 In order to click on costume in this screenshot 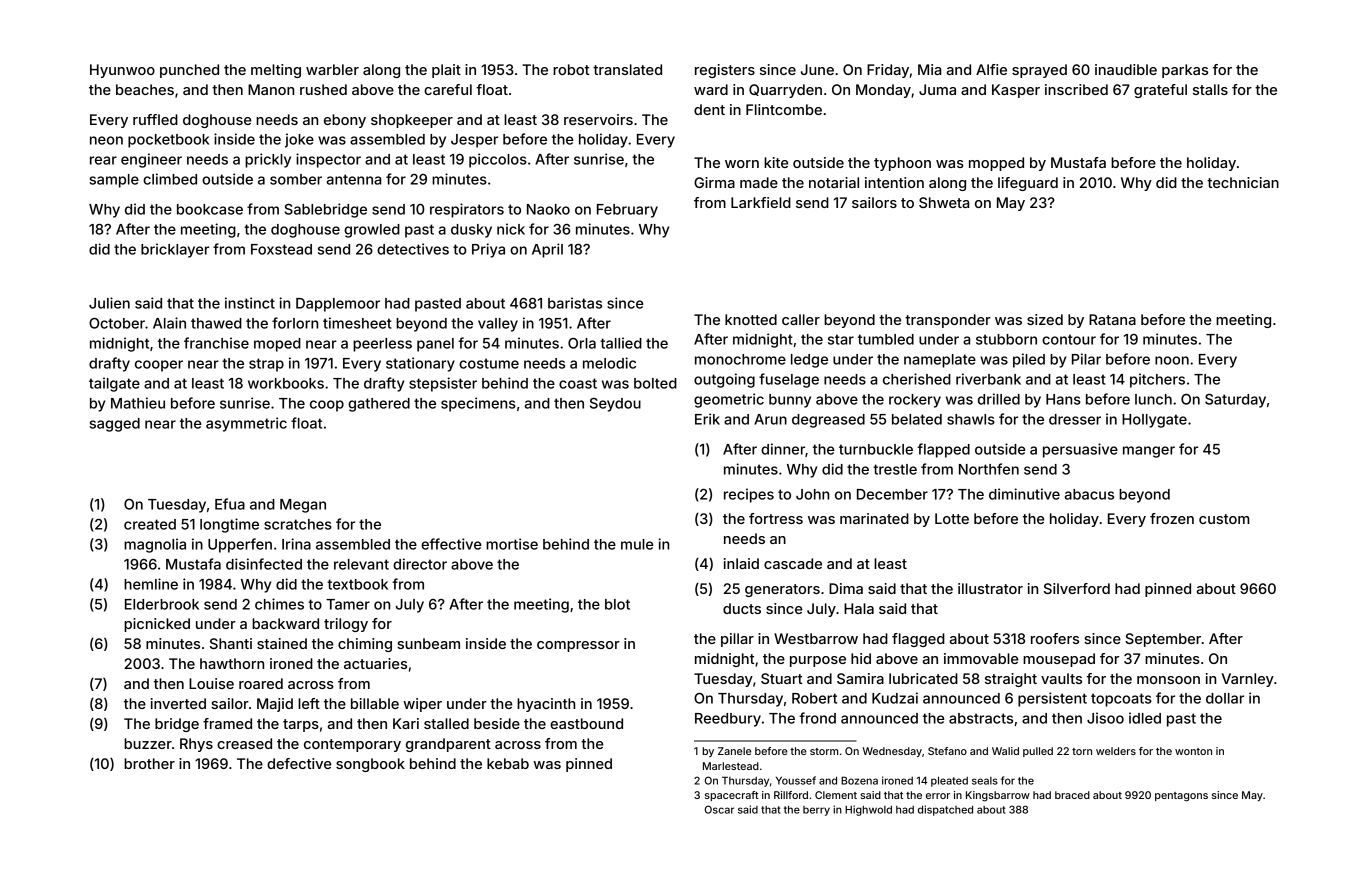, I will do `click(489, 363)`.
